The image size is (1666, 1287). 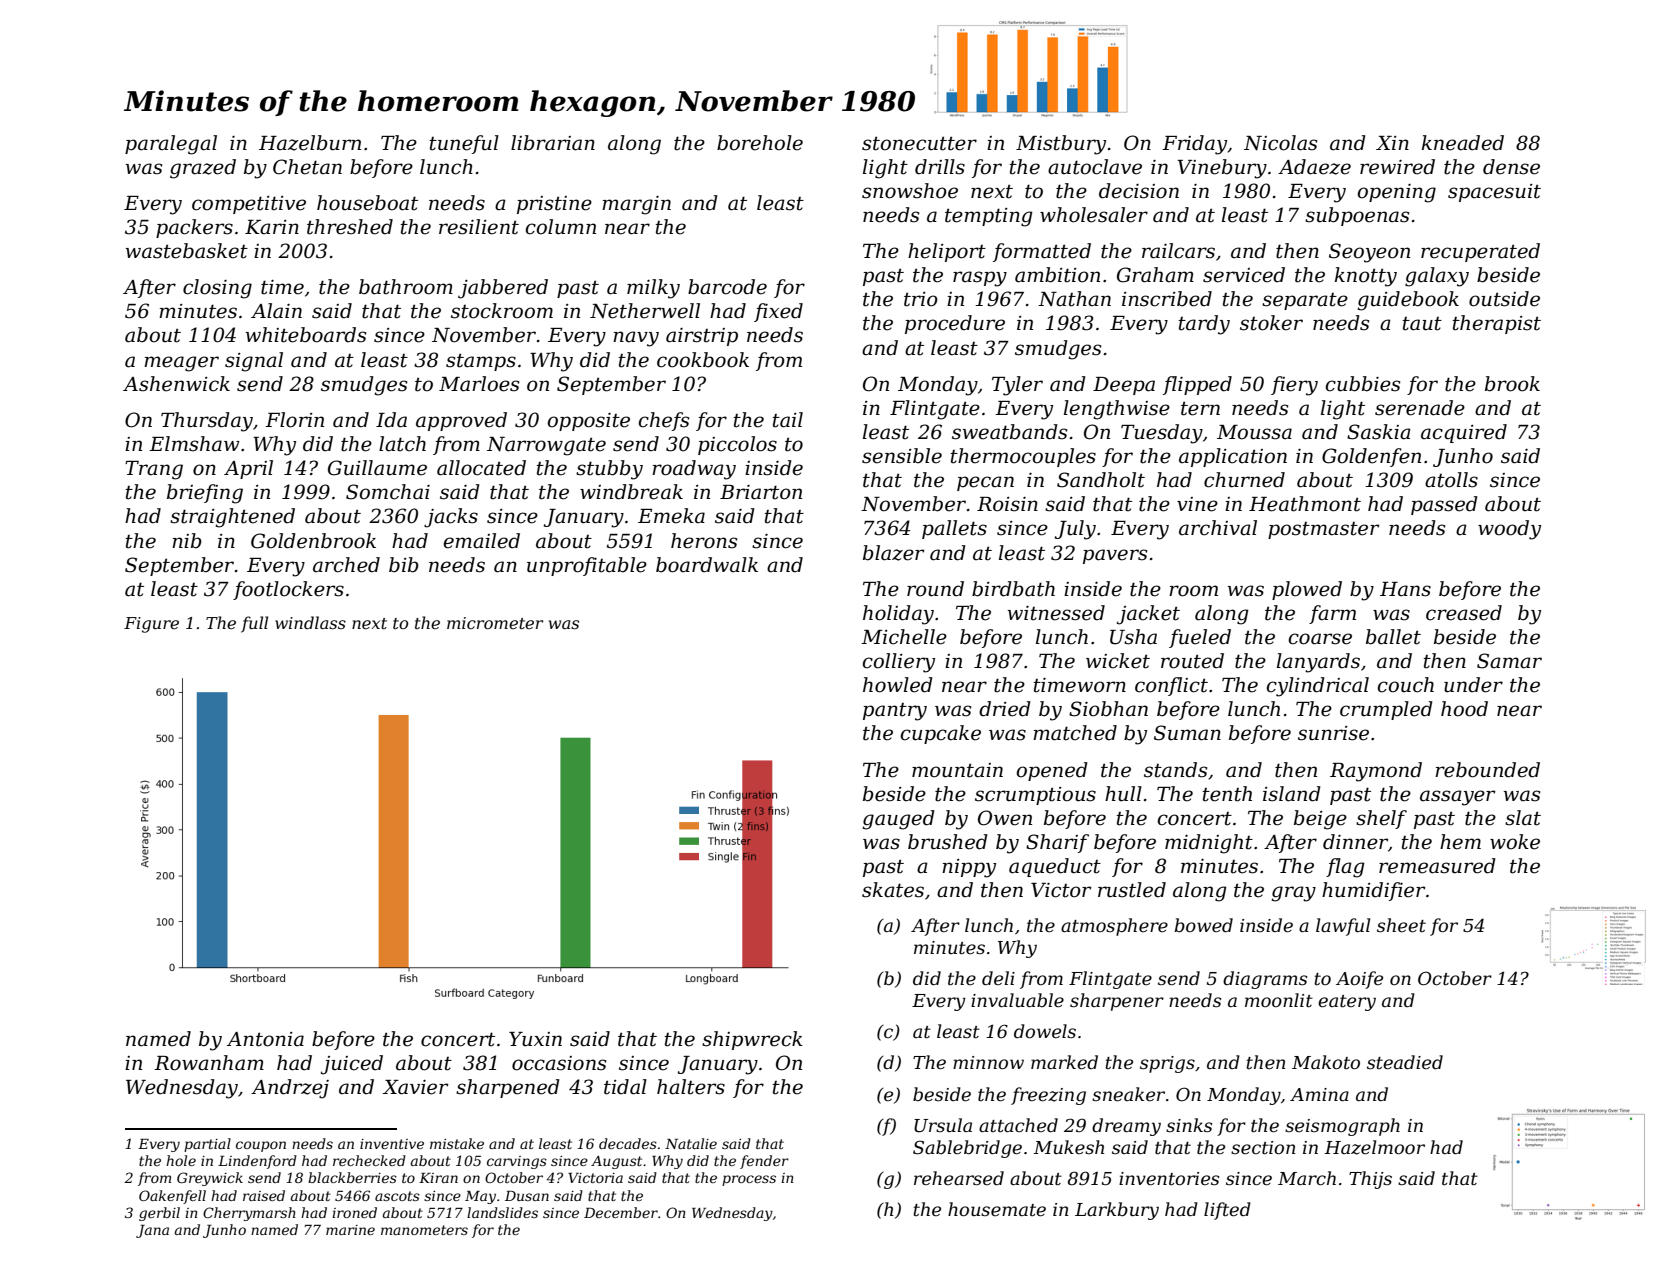 I want to click on approved, so click(x=461, y=421).
